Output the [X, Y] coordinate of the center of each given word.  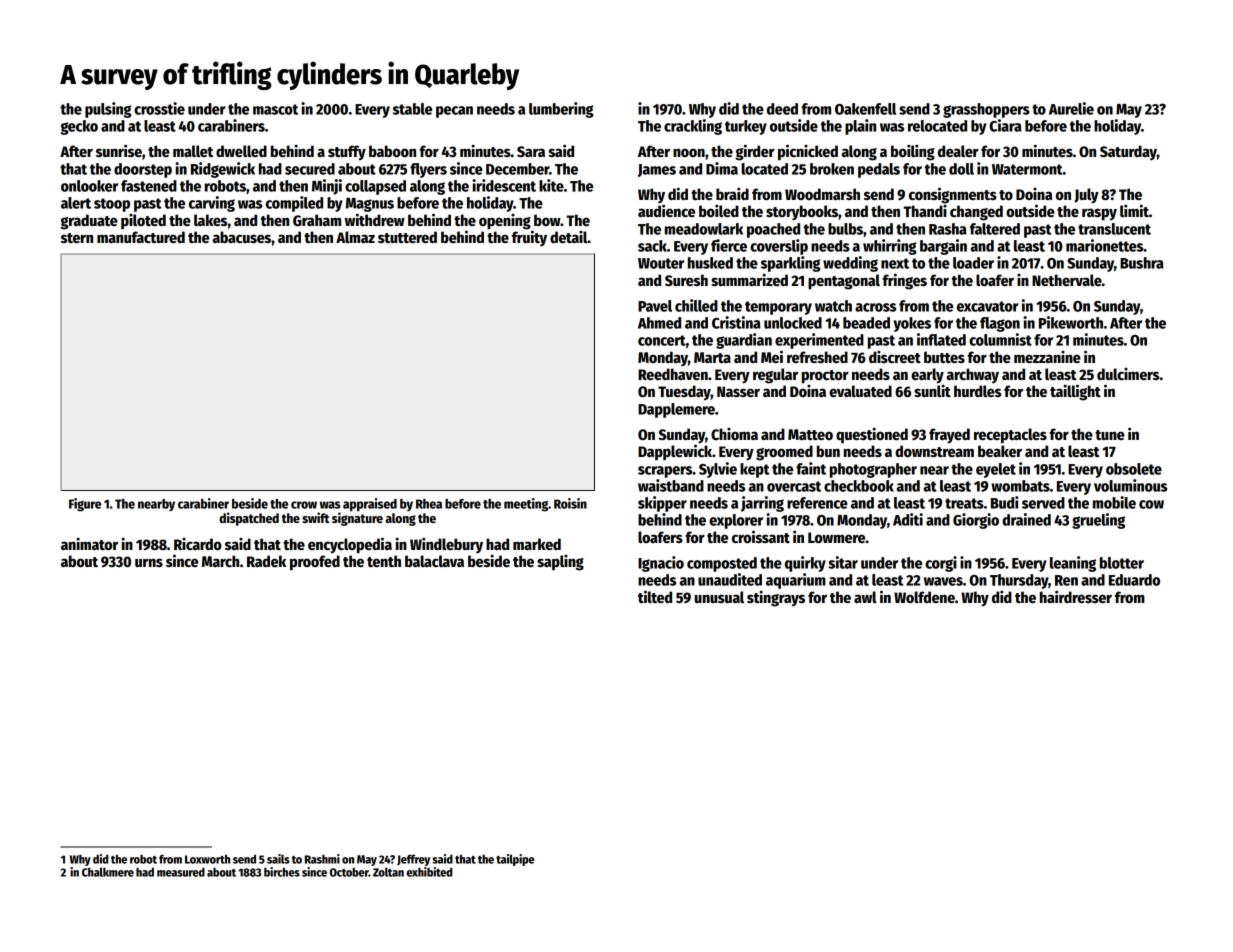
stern [77, 238]
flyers [428, 170]
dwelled [241, 151]
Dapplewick [675, 452]
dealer [958, 151]
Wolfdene [924, 597]
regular [775, 376]
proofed [315, 563]
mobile [1114, 502]
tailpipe [515, 860]
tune [1110, 435]
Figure [85, 505]
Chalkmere [108, 872]
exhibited [429, 872]
